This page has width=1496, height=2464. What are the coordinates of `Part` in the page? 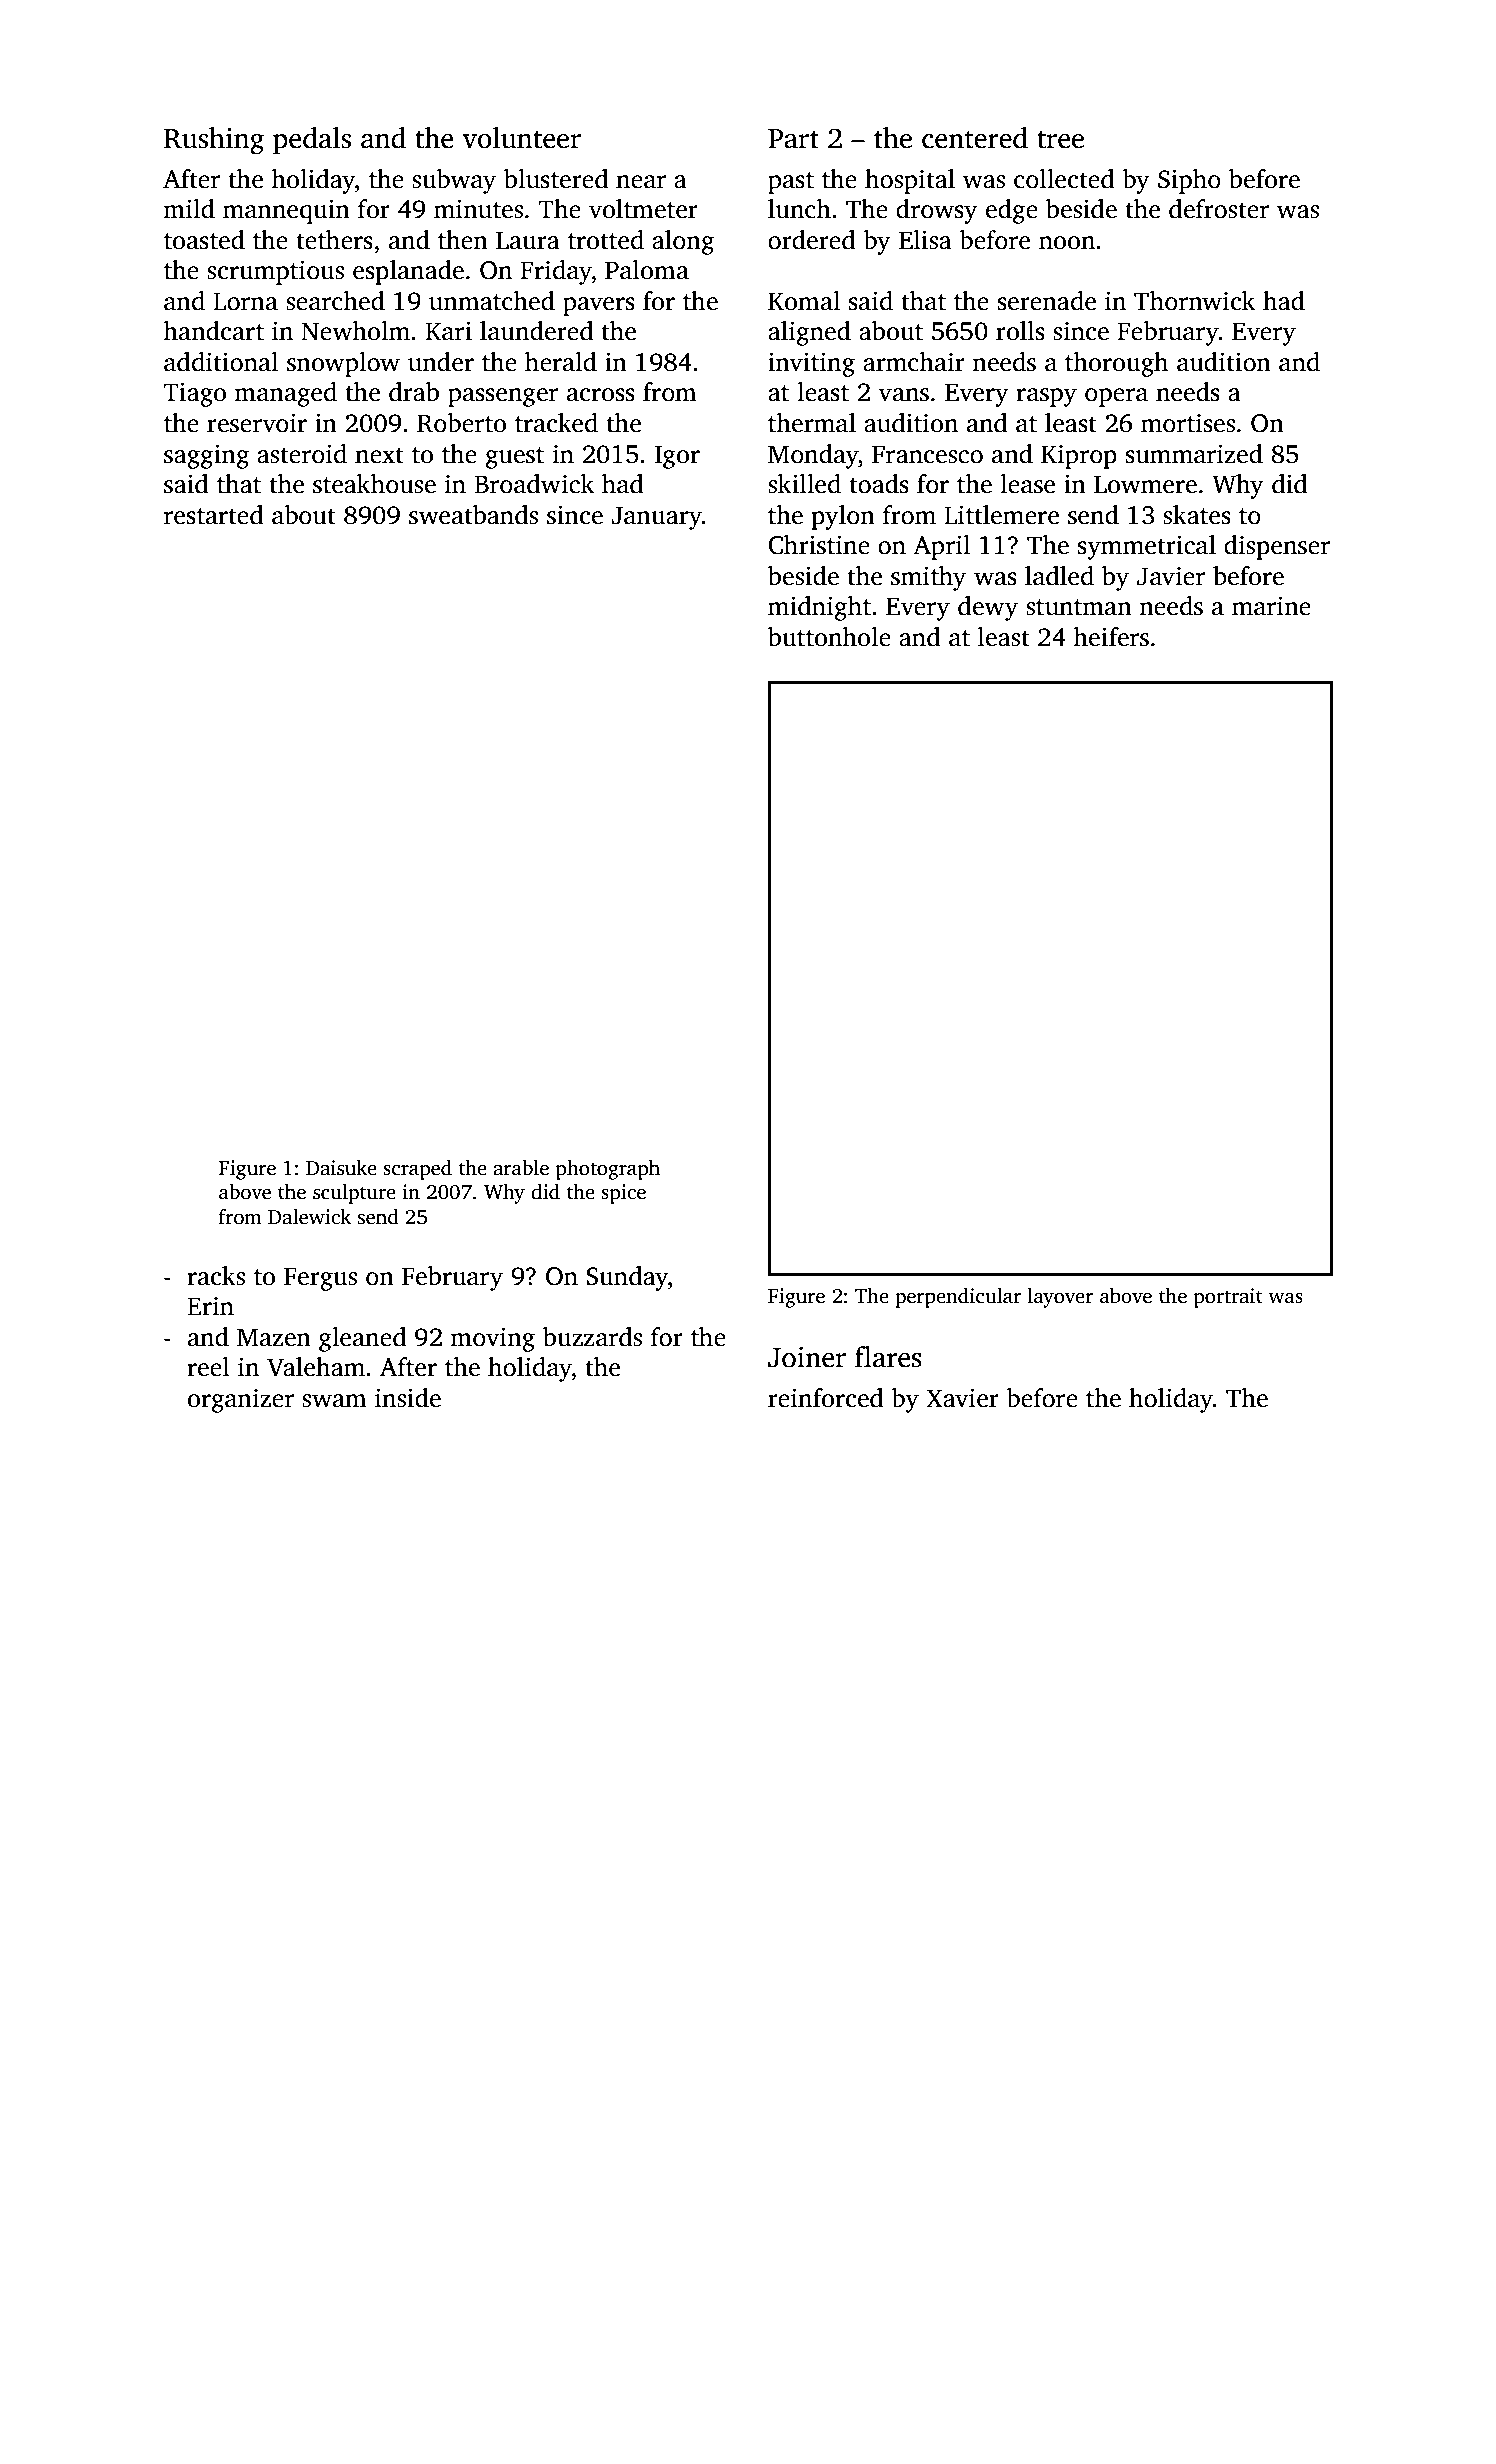 It's located at (793, 139).
